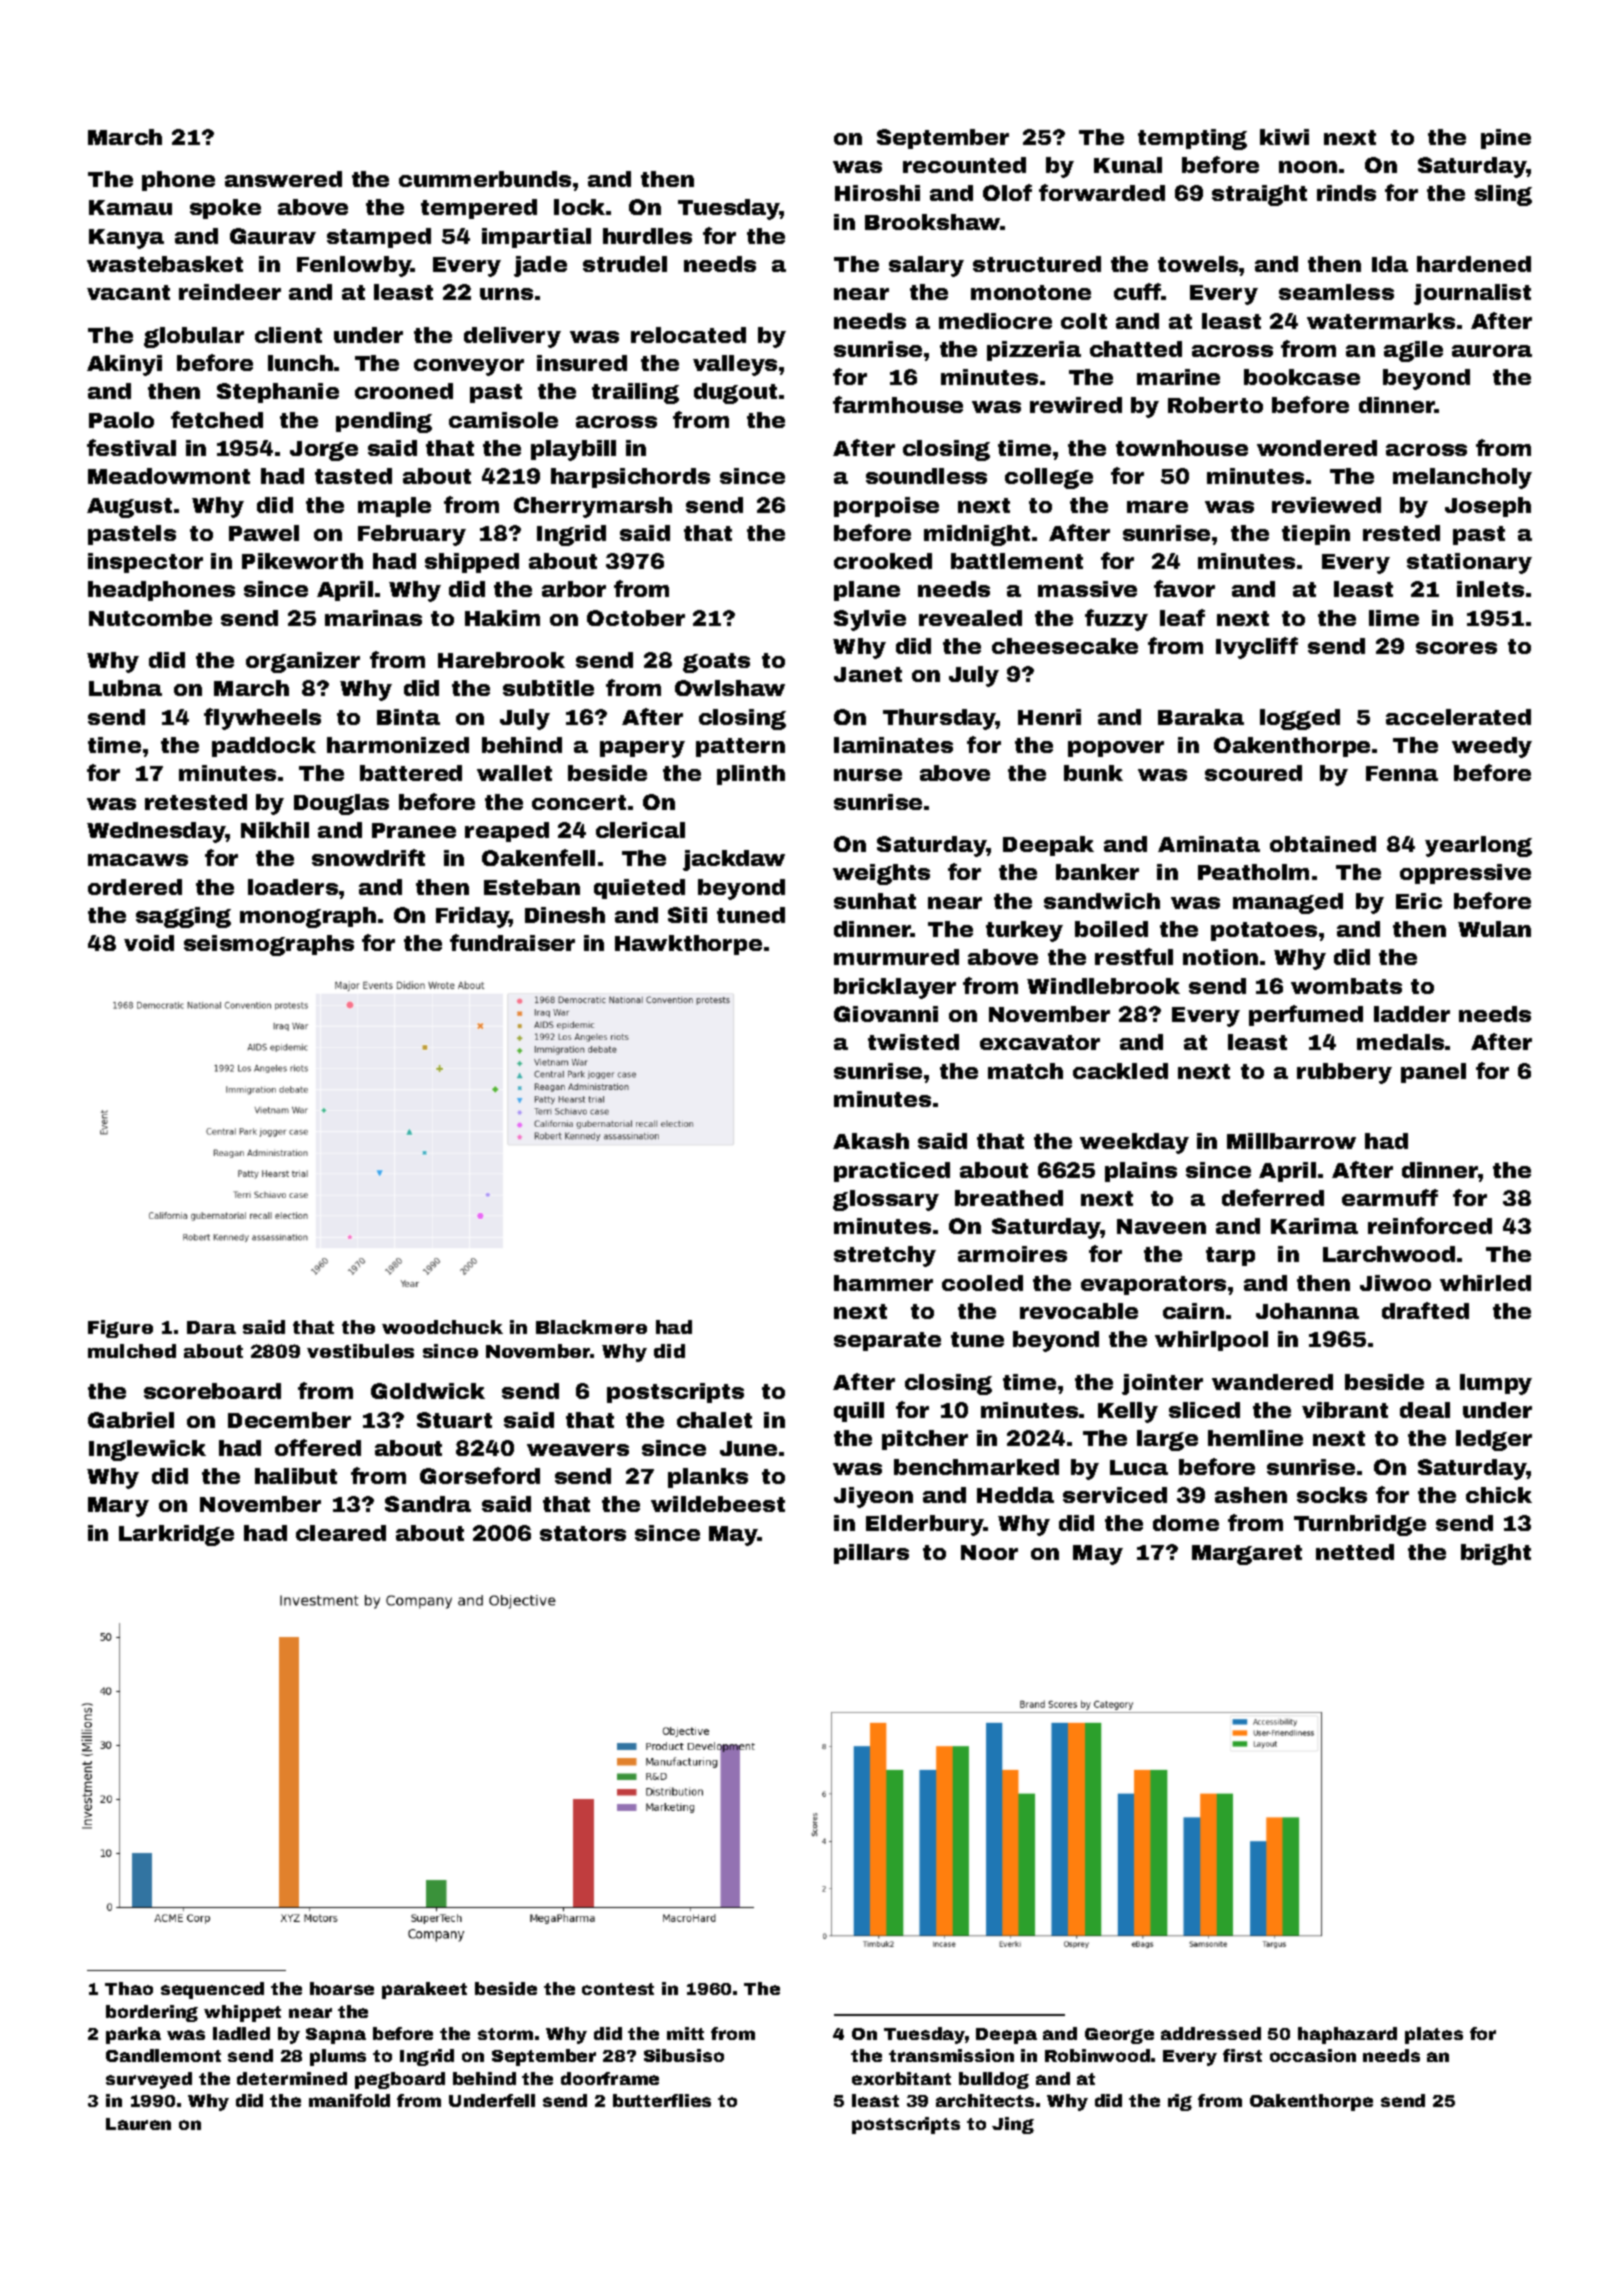  Describe the element at coordinates (886, 507) in the document. I see `porpoise` at that location.
